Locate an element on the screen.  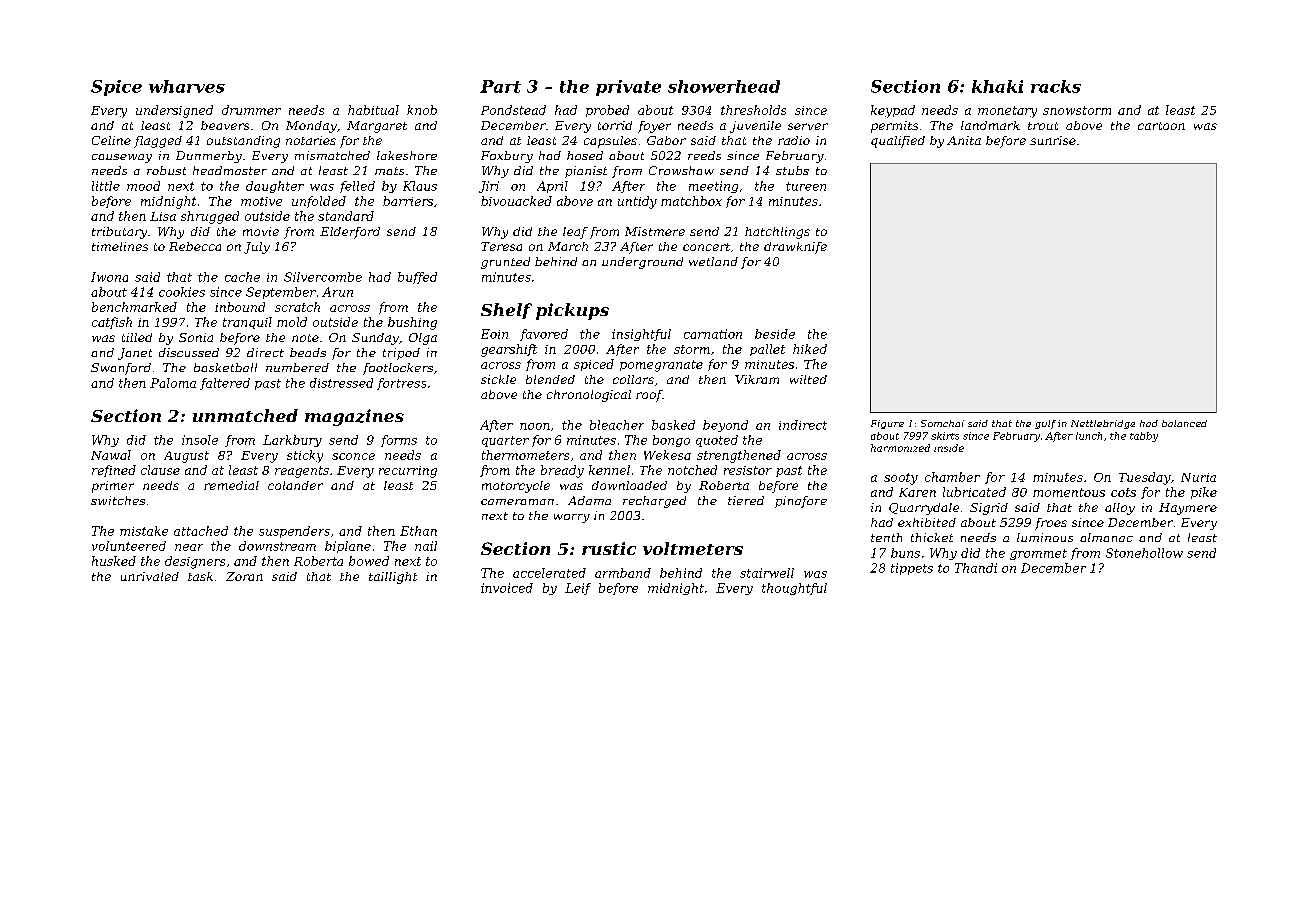
Nawal is located at coordinates (111, 455).
